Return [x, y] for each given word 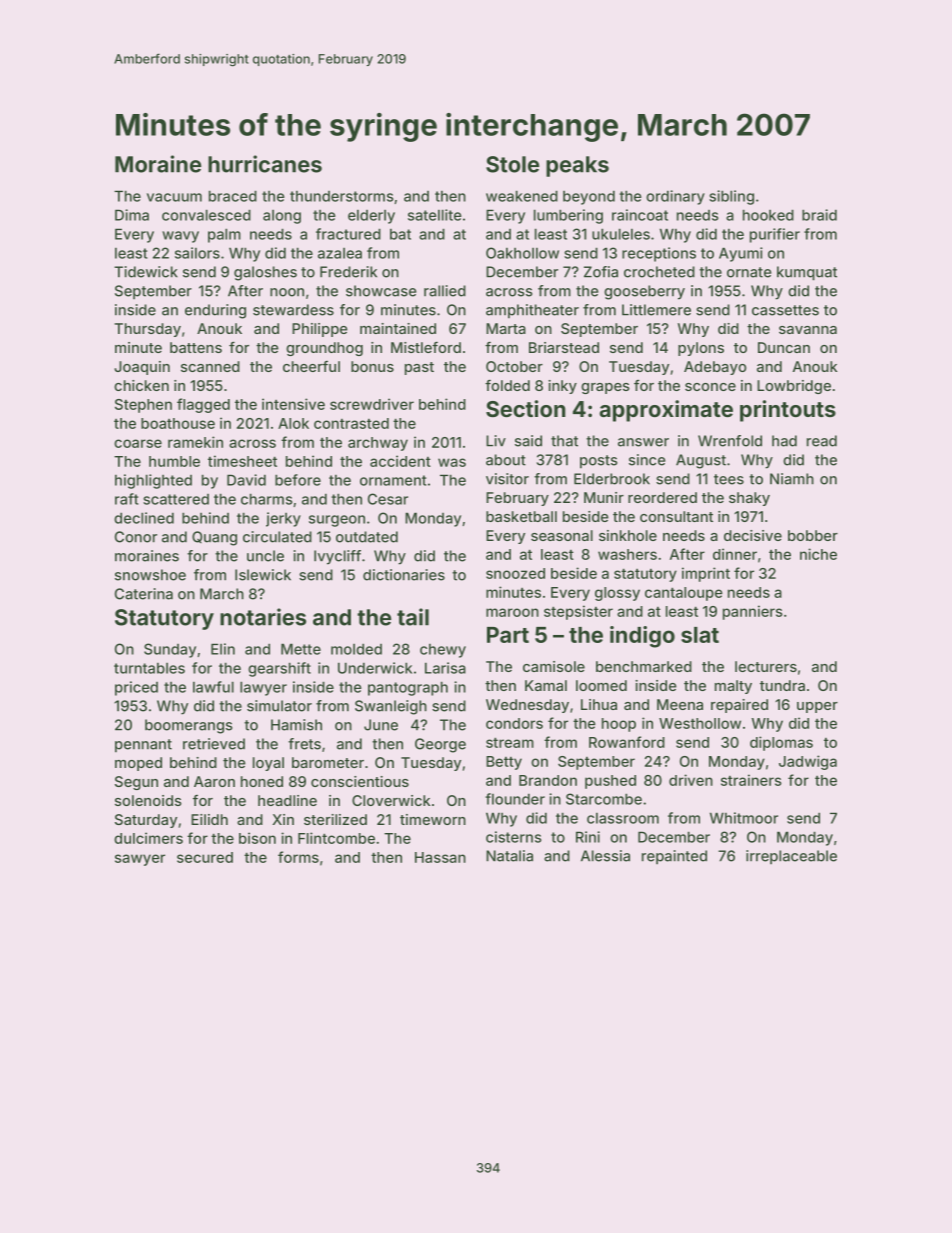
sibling [731, 197]
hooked [768, 215]
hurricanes [265, 164]
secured [205, 857]
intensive [293, 404]
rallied [445, 291]
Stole [512, 164]
